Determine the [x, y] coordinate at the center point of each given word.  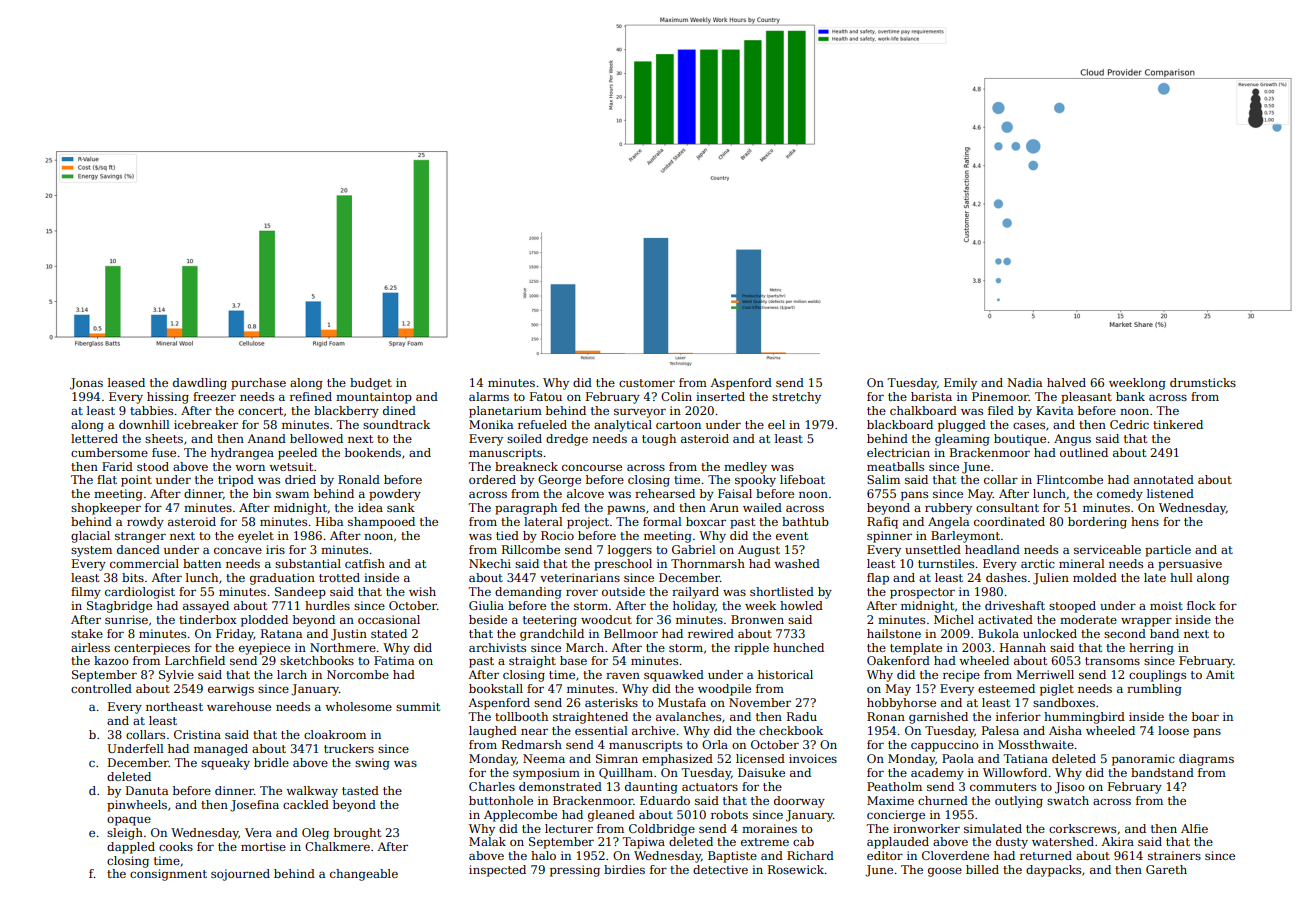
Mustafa [682, 702]
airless [90, 647]
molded [1095, 577]
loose [1173, 730]
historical [785, 674]
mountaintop [374, 398]
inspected [497, 871]
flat [107, 479]
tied [507, 535]
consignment [168, 875]
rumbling [1154, 690]
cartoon [678, 425]
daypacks [1053, 871]
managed [221, 750]
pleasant [1086, 398]
